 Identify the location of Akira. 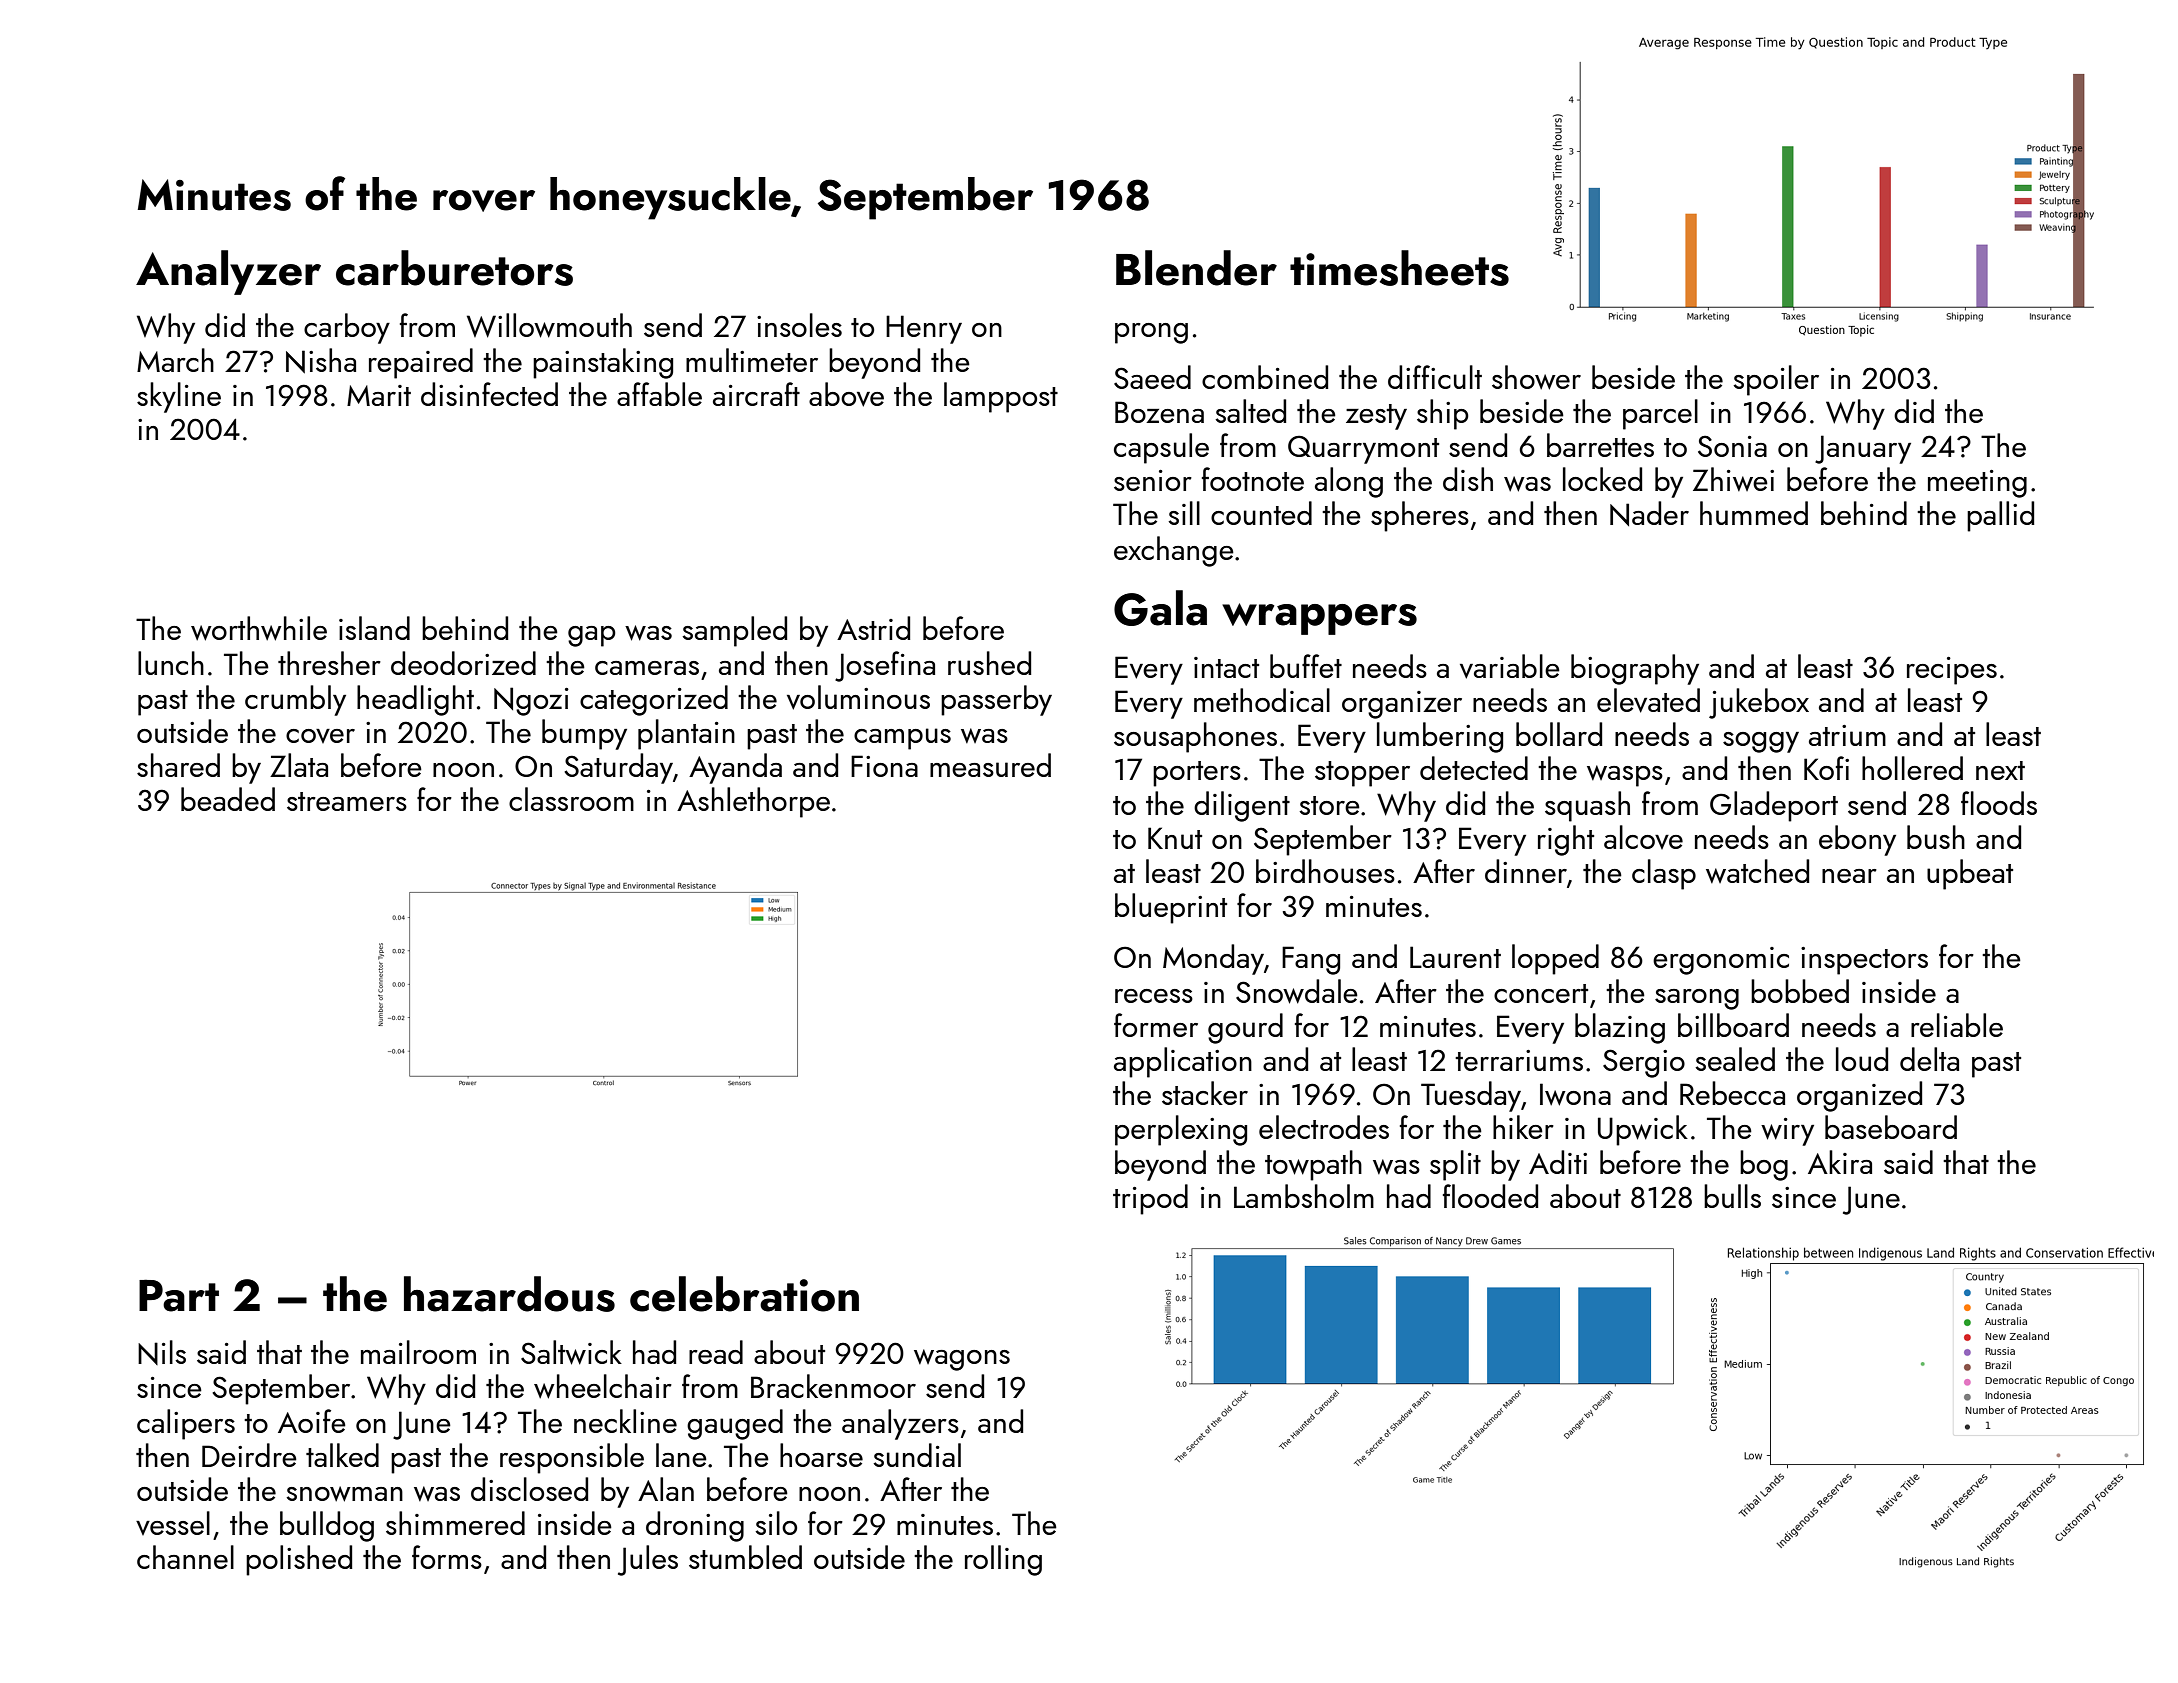
(1840, 1162).
